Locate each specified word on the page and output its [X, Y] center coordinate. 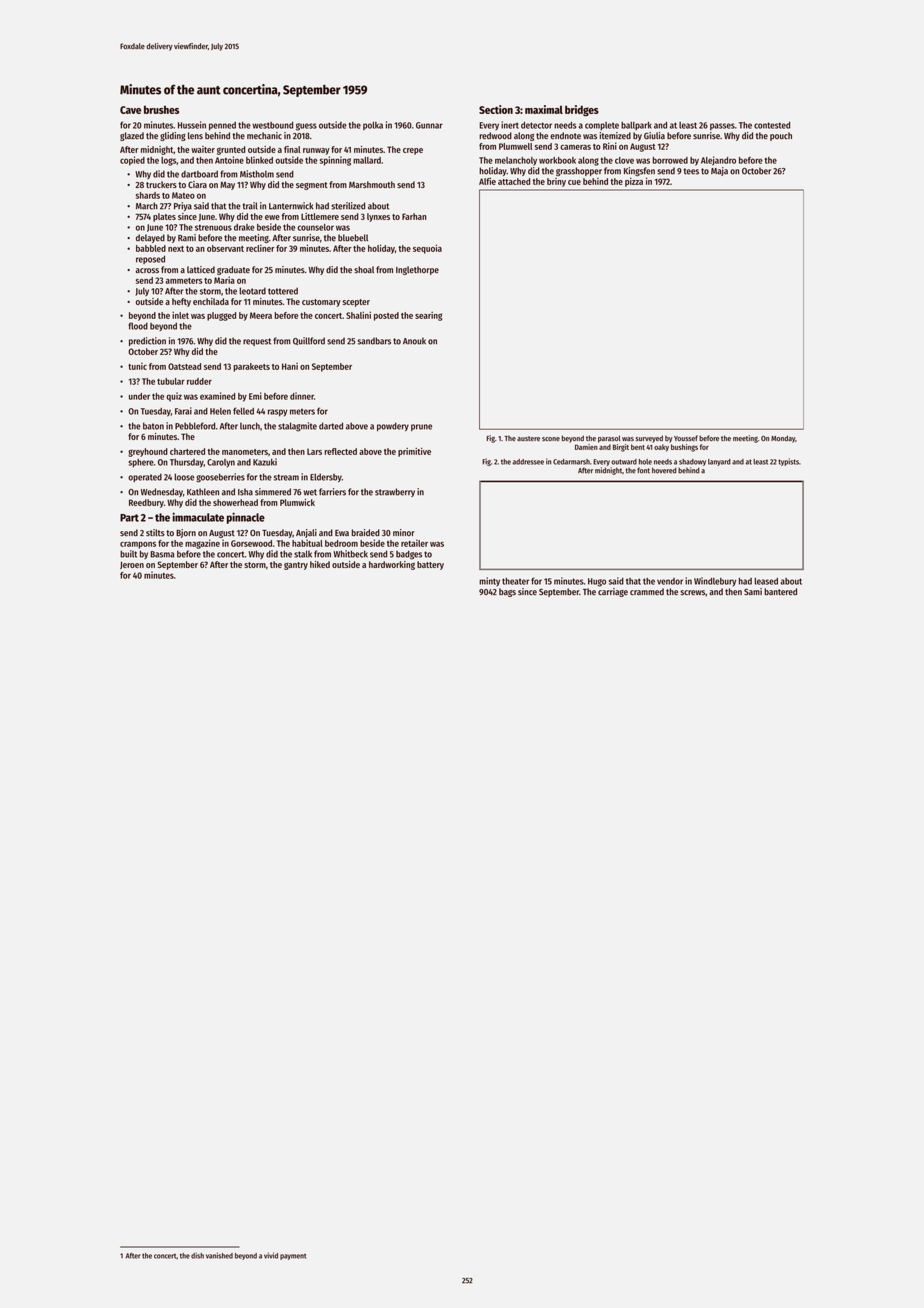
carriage [613, 592]
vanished [219, 1255]
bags [507, 592]
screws [692, 593]
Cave [130, 110]
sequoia [427, 249]
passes [722, 126]
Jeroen [132, 565]
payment [293, 1257]
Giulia [654, 136]
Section [496, 109]
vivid [271, 1255]
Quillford [309, 341]
